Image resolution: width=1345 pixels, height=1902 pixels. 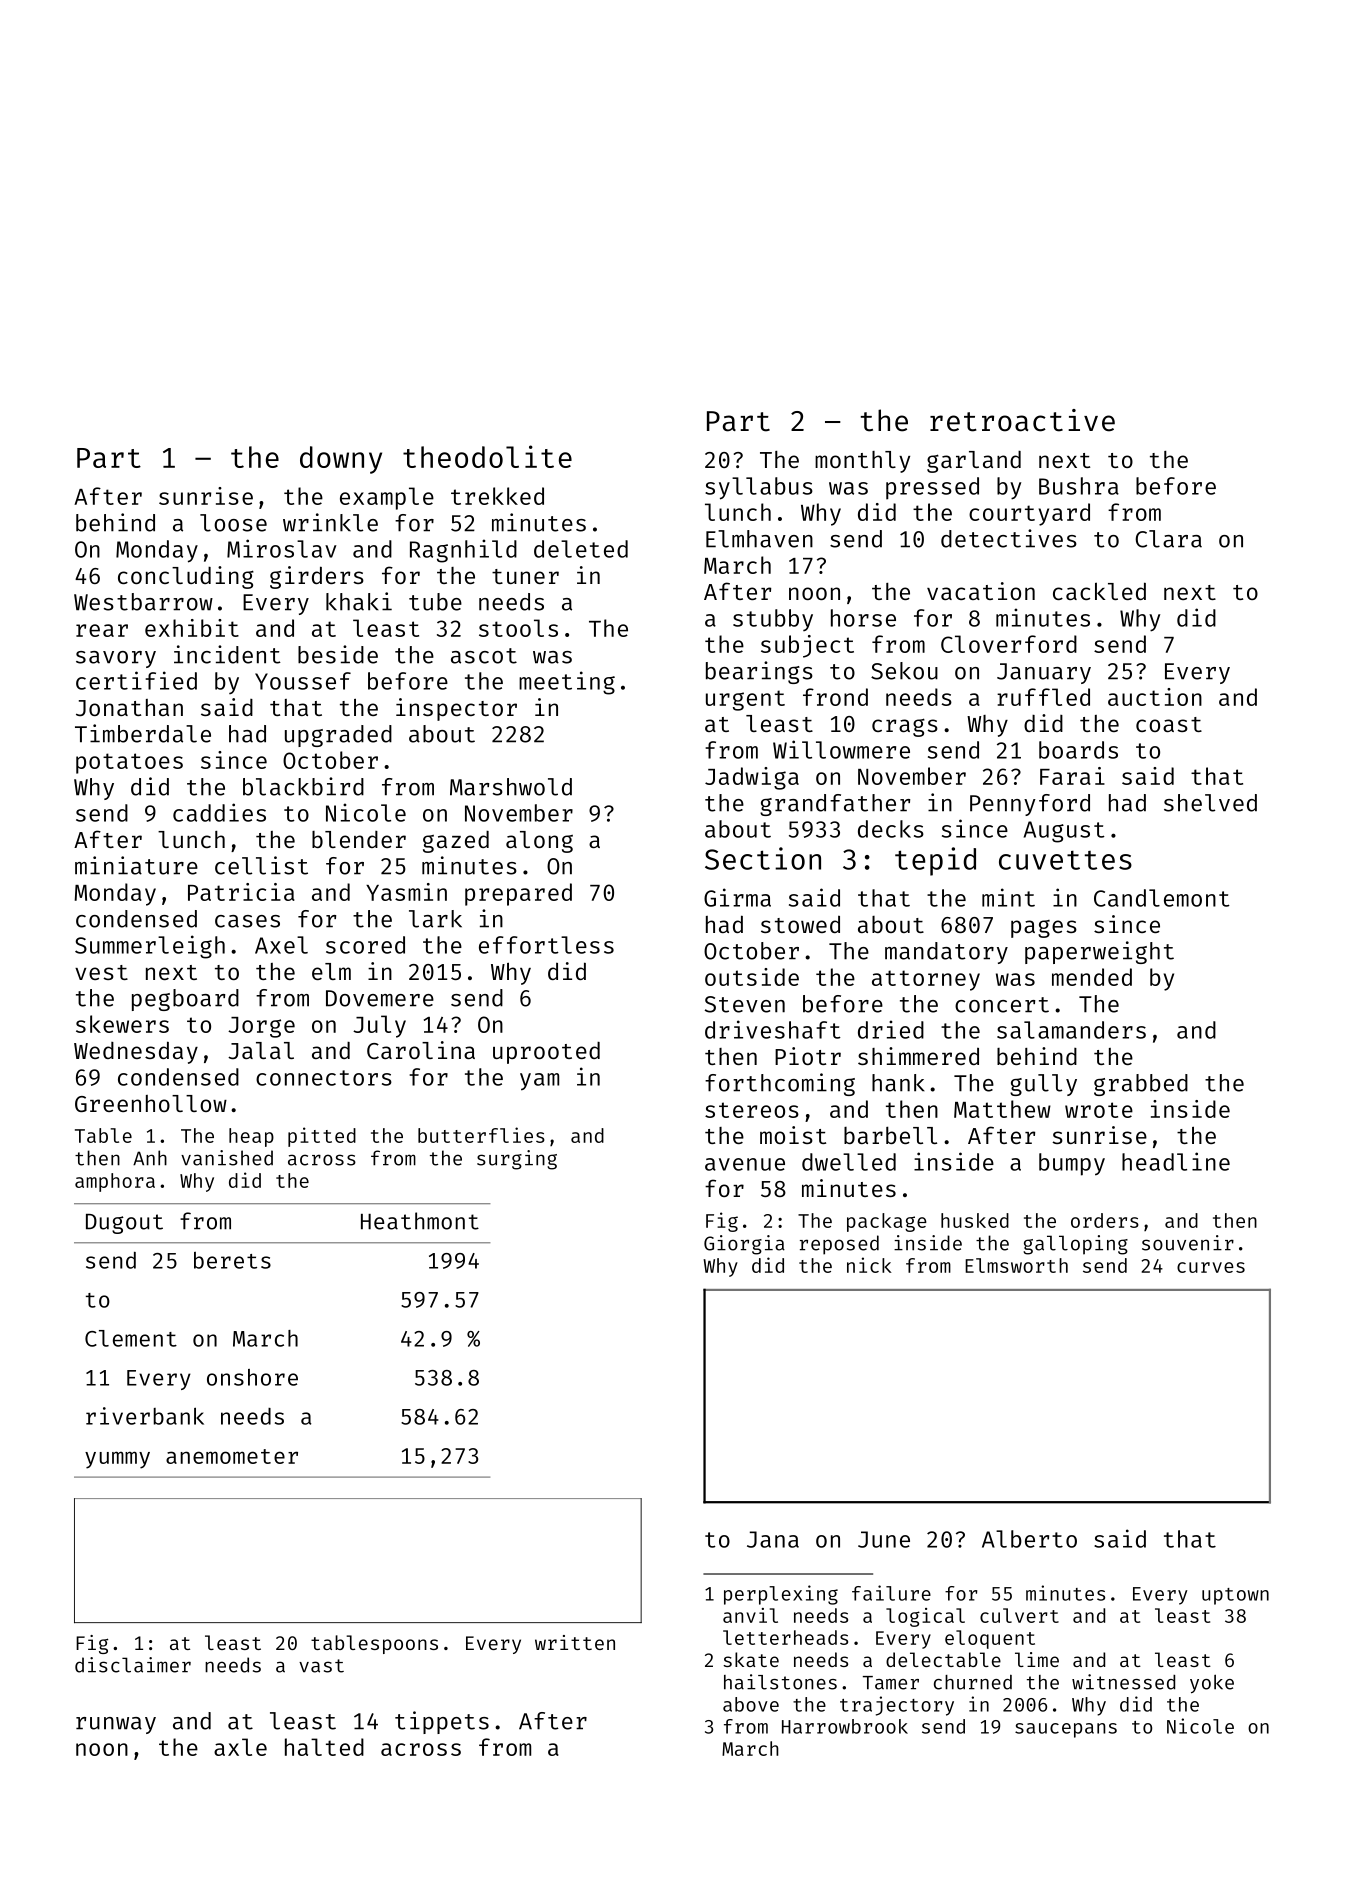 What do you see at coordinates (341, 460) in the image?
I see `downy` at bounding box center [341, 460].
